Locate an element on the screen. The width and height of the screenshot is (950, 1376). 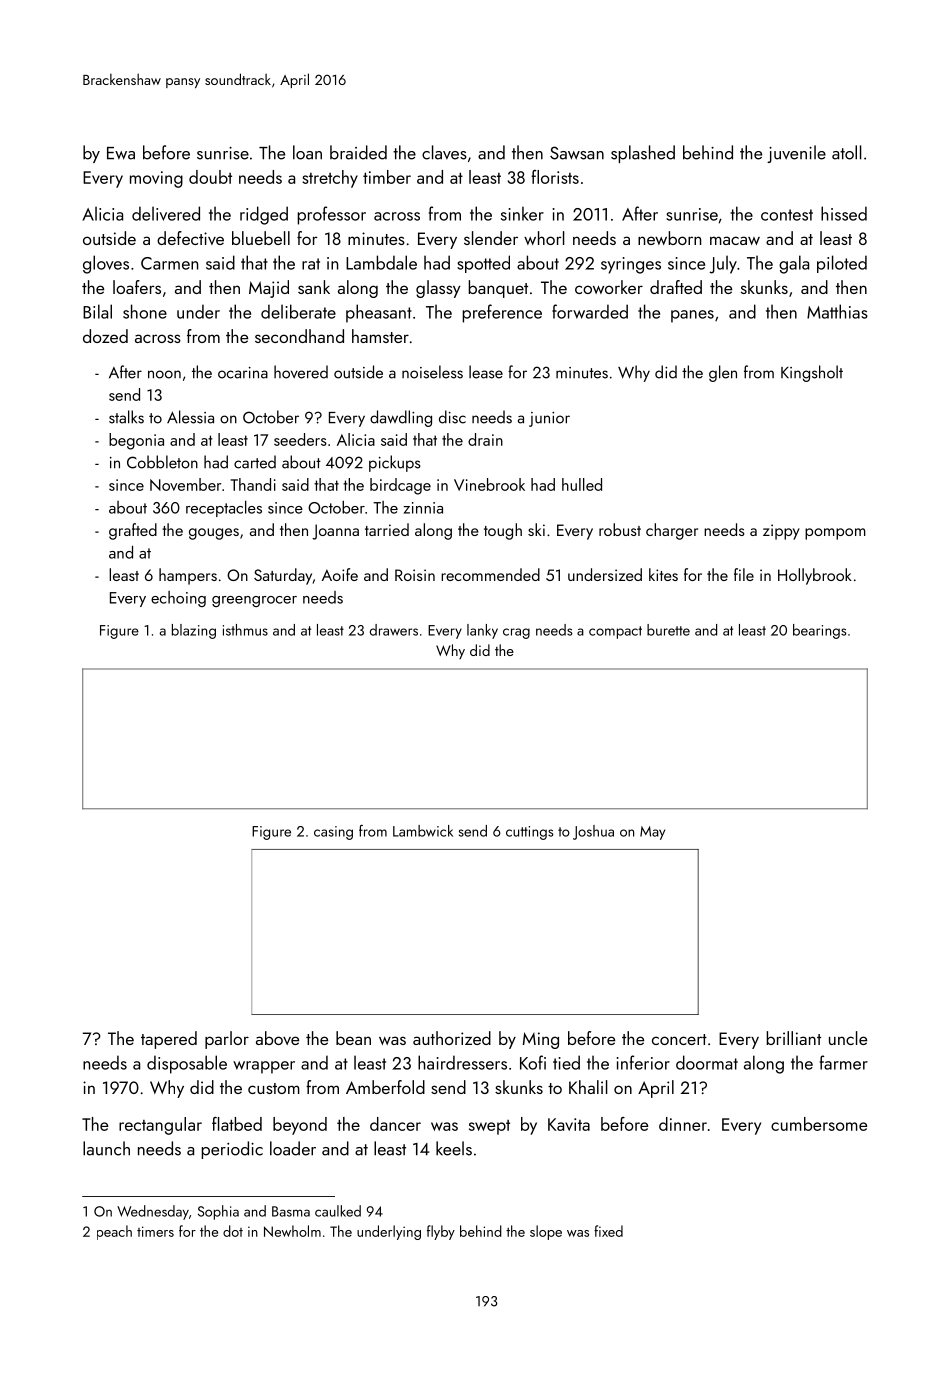
florists is located at coordinates (555, 177).
